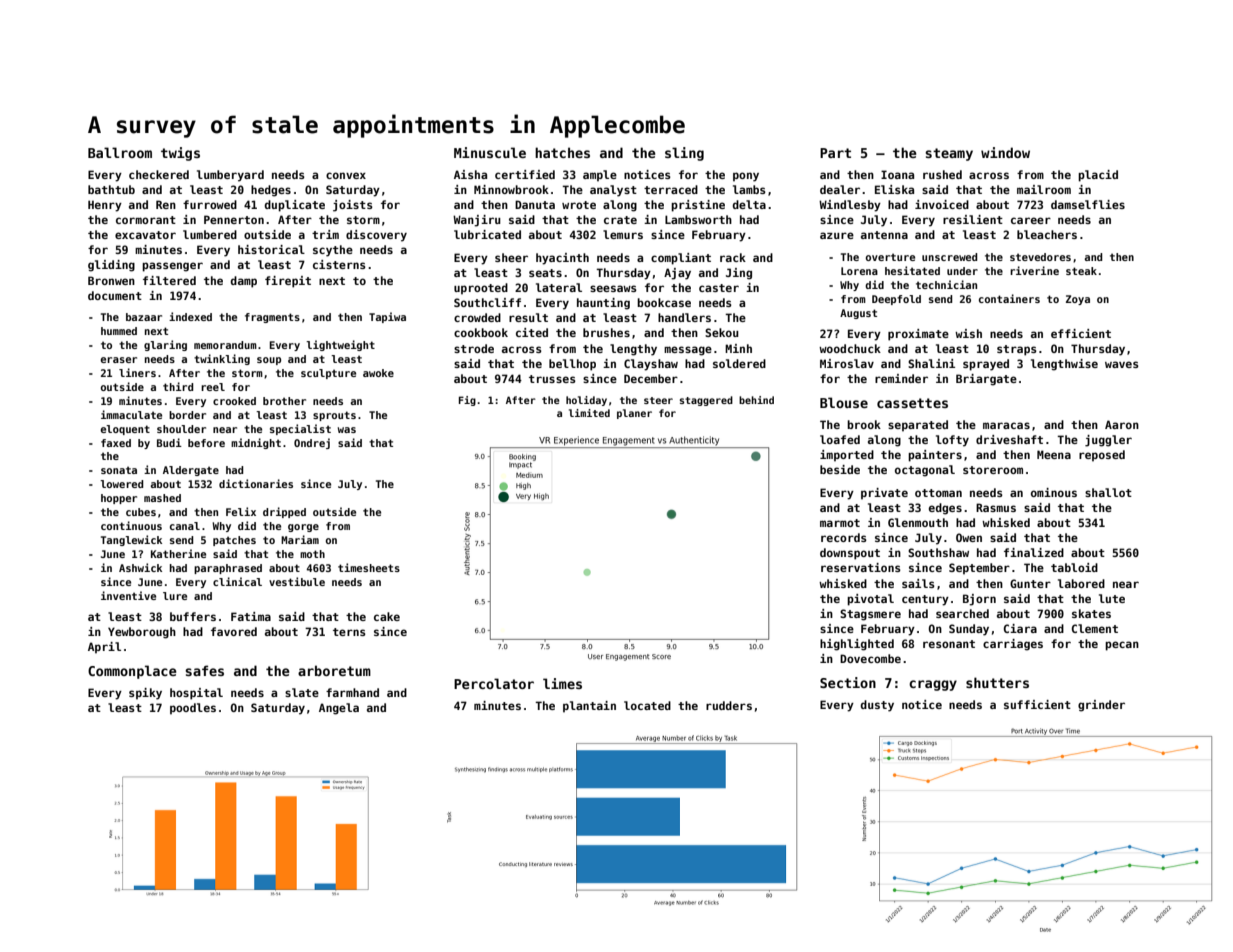 Image resolution: width=1233 pixels, height=952 pixels. Describe the element at coordinates (1088, 204) in the screenshot. I see `damselflies` at that location.
